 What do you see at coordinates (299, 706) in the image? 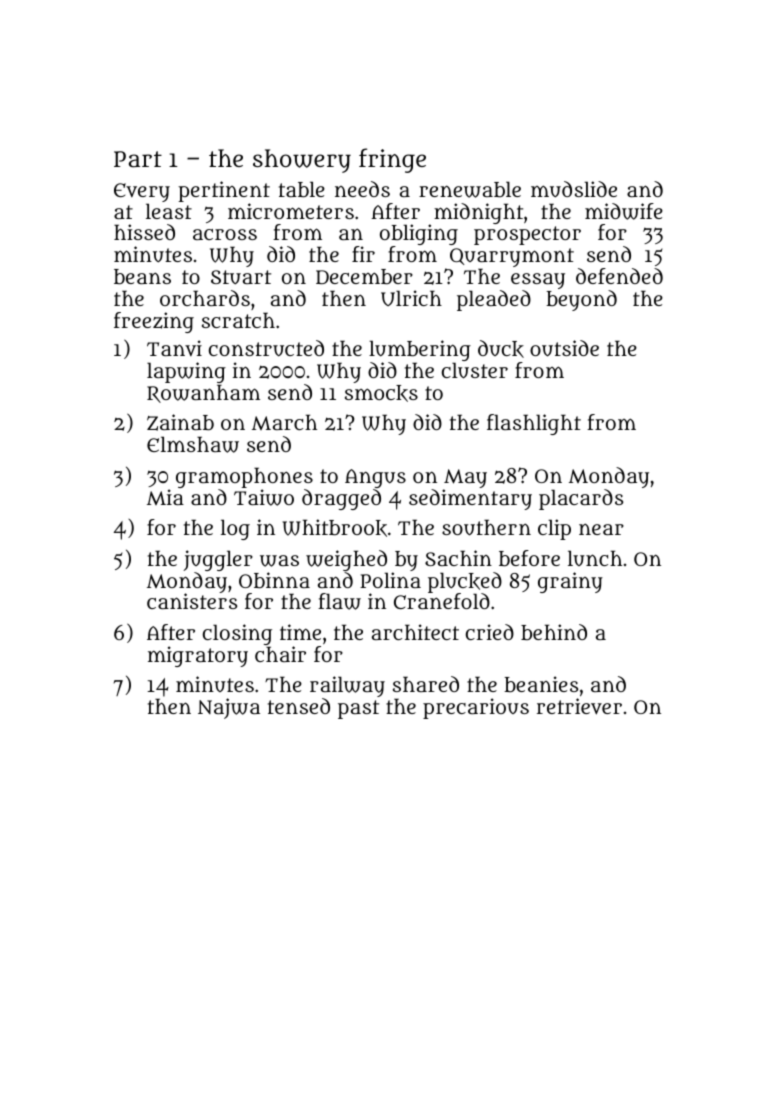
I see `tensed` at bounding box center [299, 706].
